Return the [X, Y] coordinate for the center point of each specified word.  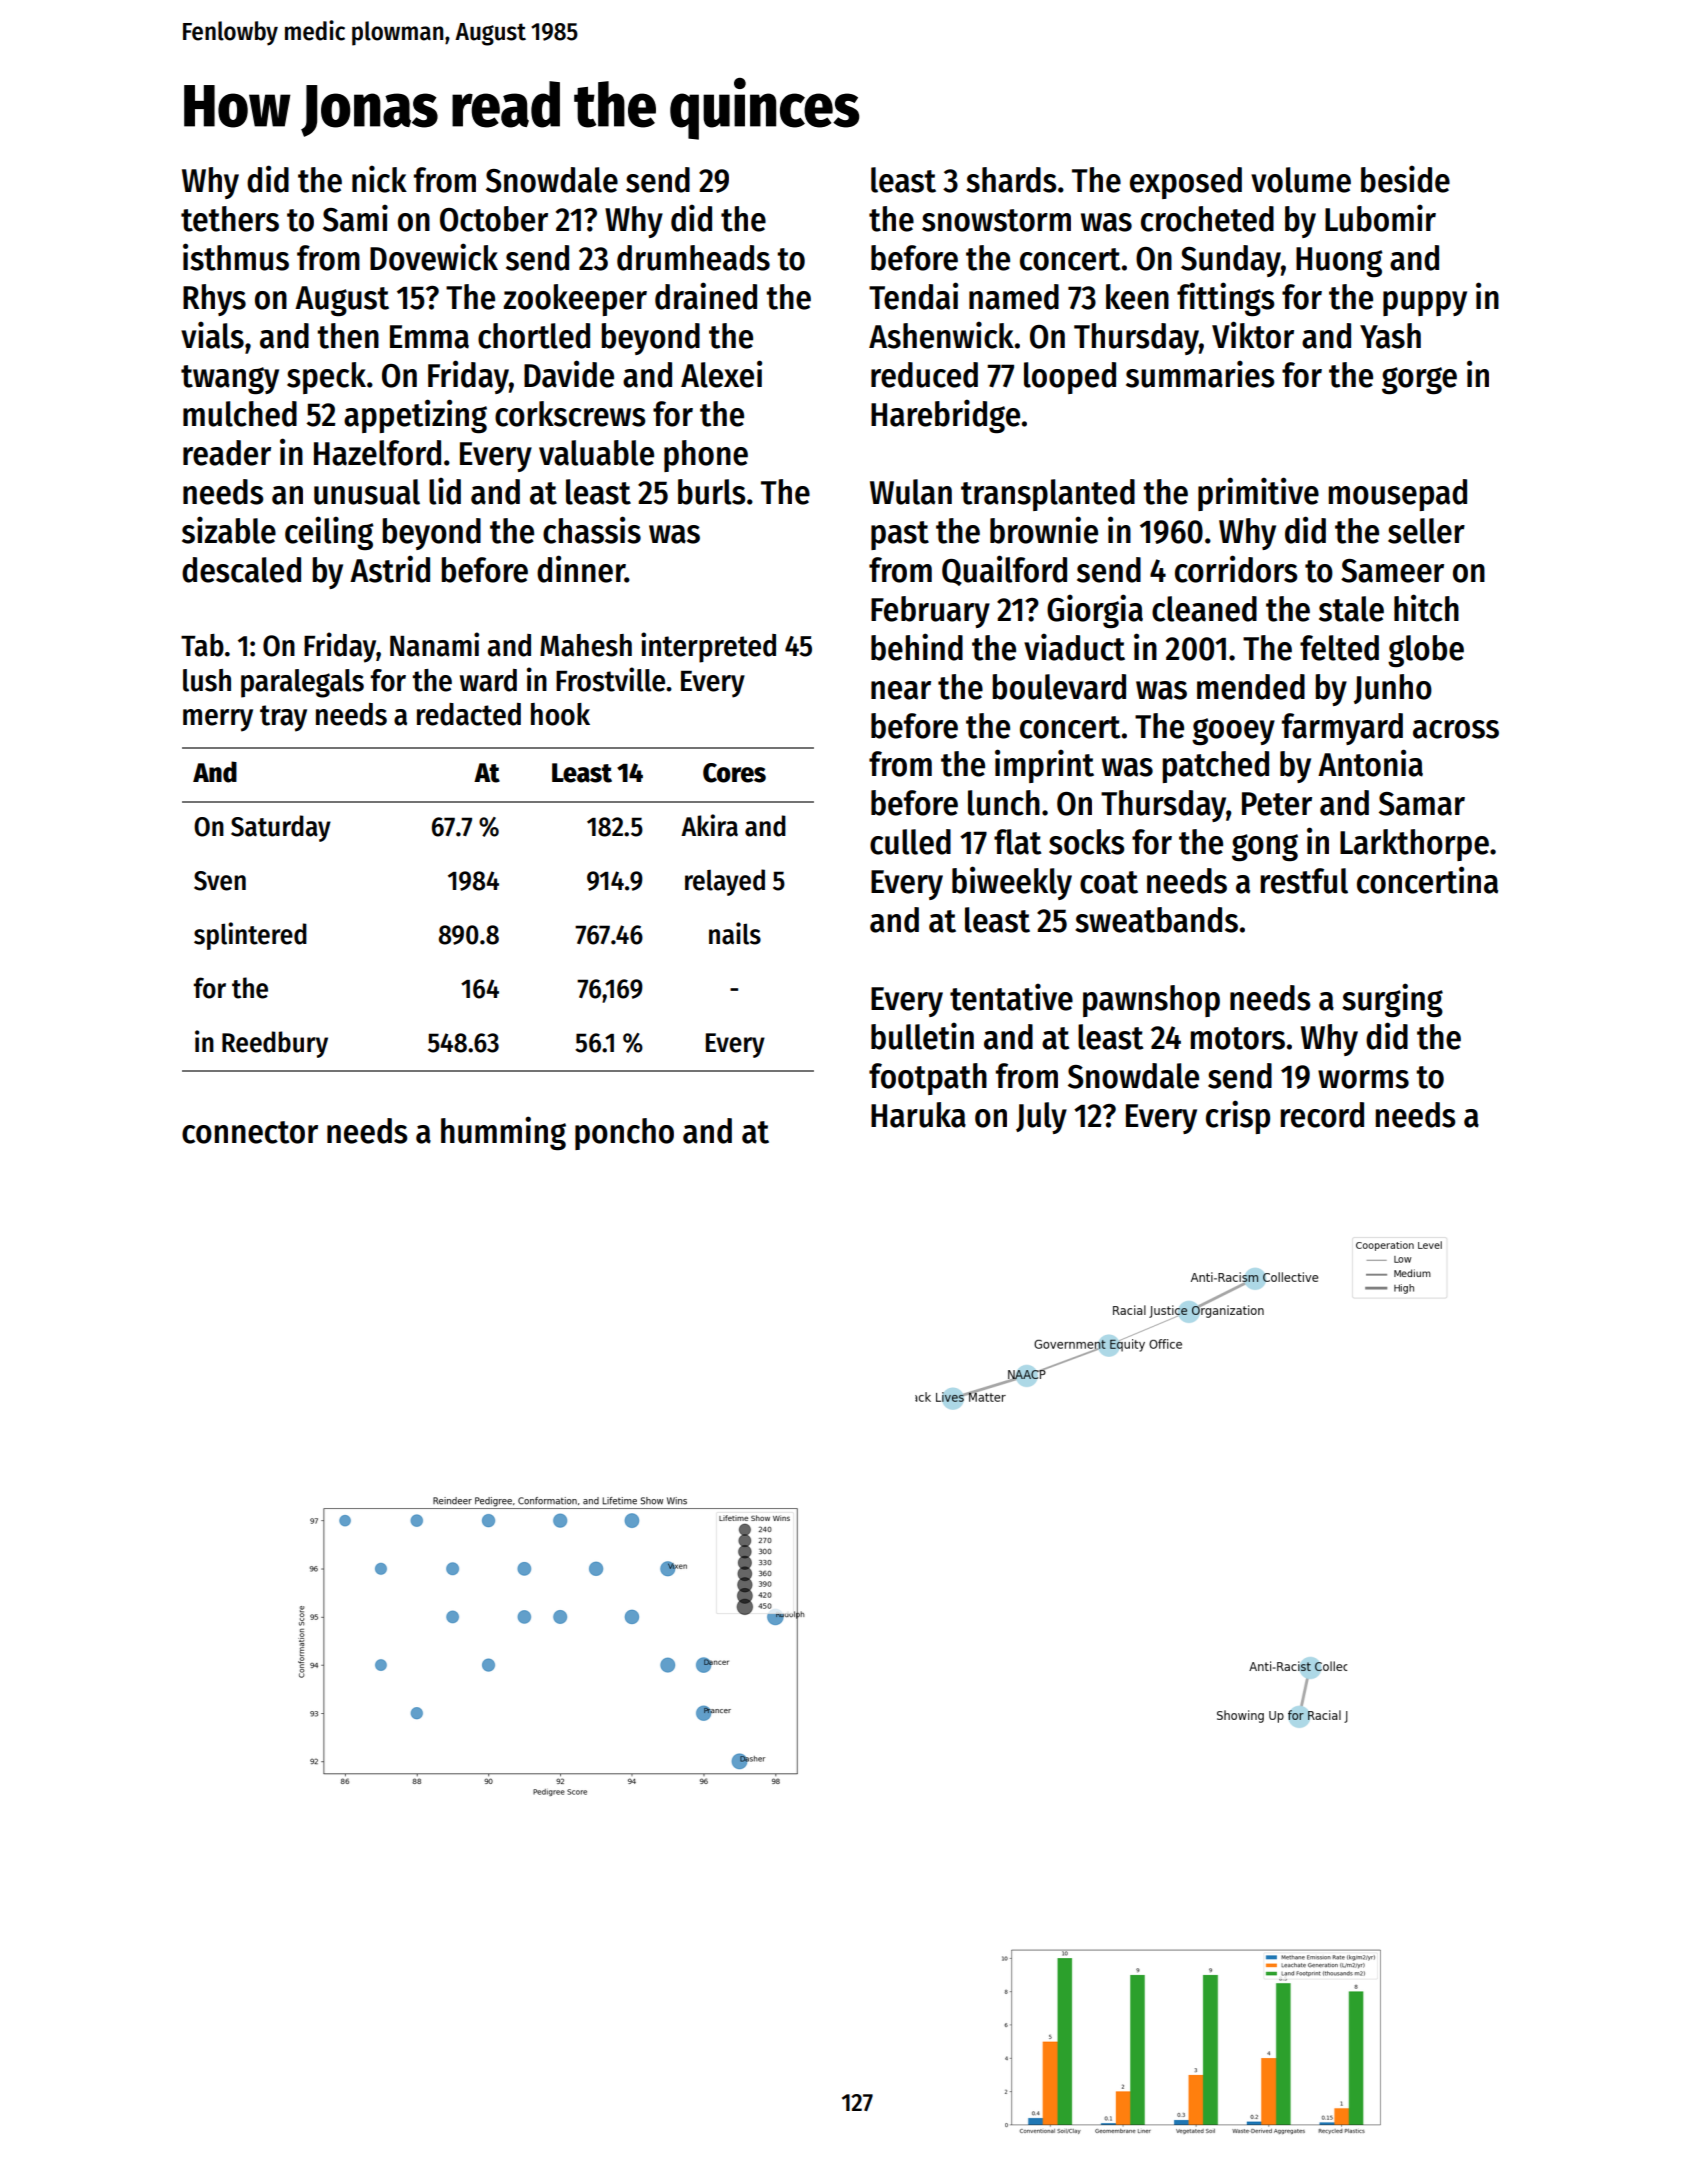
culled [910, 842]
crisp [1238, 1117]
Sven [220, 881]
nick [379, 179]
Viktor [1253, 335]
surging [1392, 1000]
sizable [229, 530]
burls [712, 492]
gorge [1419, 380]
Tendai [913, 296]
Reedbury [275, 1044]
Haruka [918, 1115]
